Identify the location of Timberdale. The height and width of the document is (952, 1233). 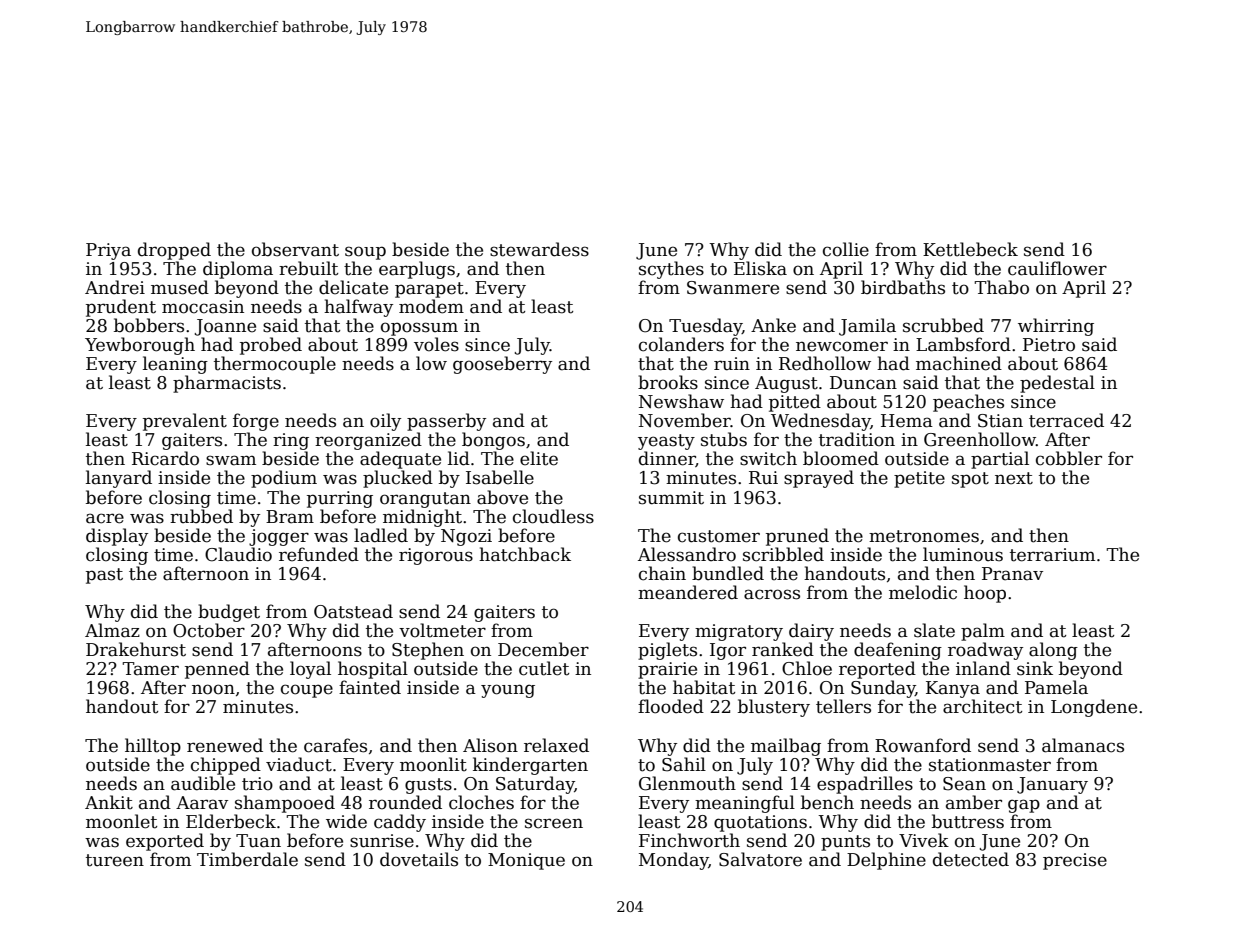
(247, 859).
